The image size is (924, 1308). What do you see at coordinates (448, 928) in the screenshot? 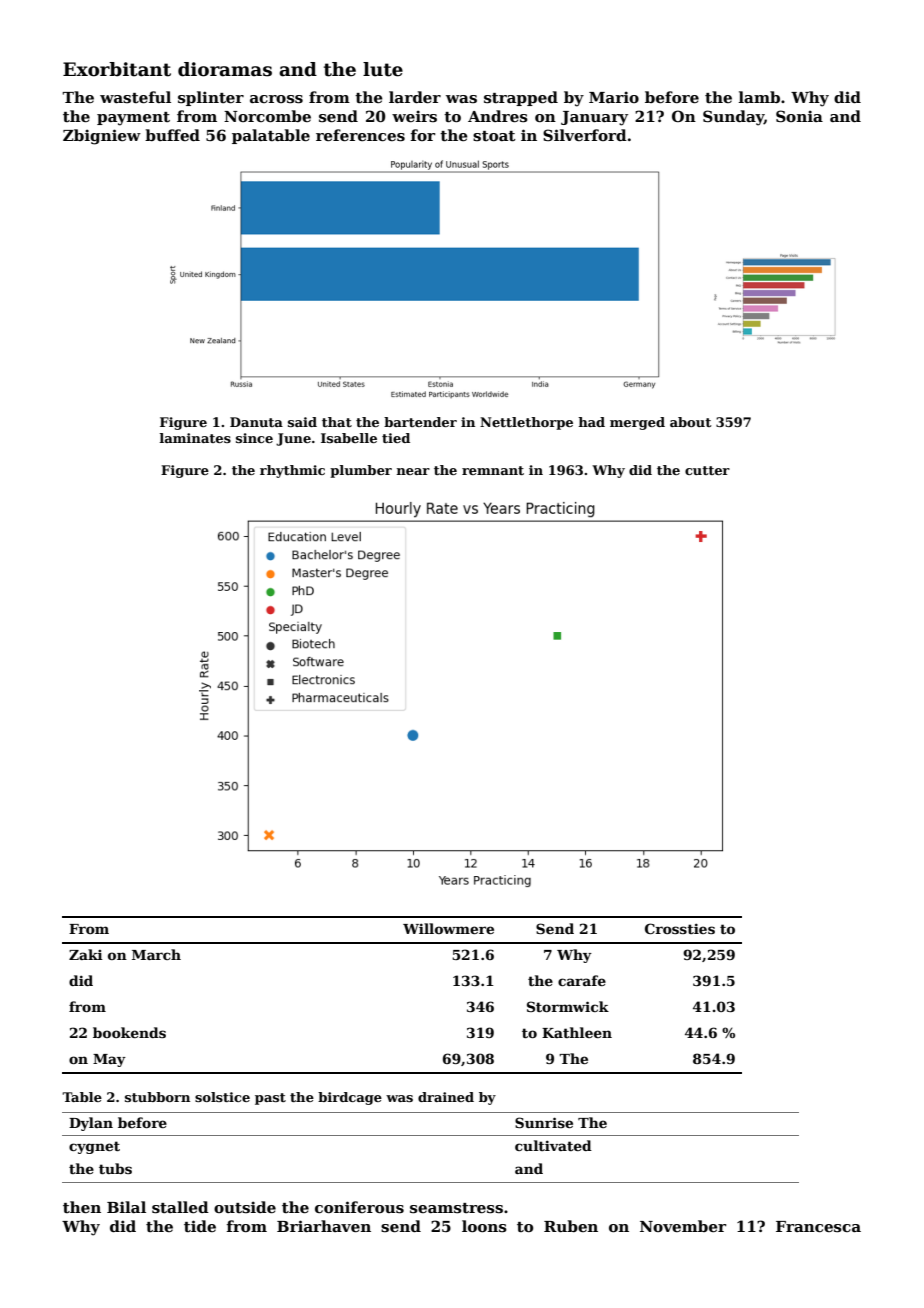
I see `Willowmere` at bounding box center [448, 928].
